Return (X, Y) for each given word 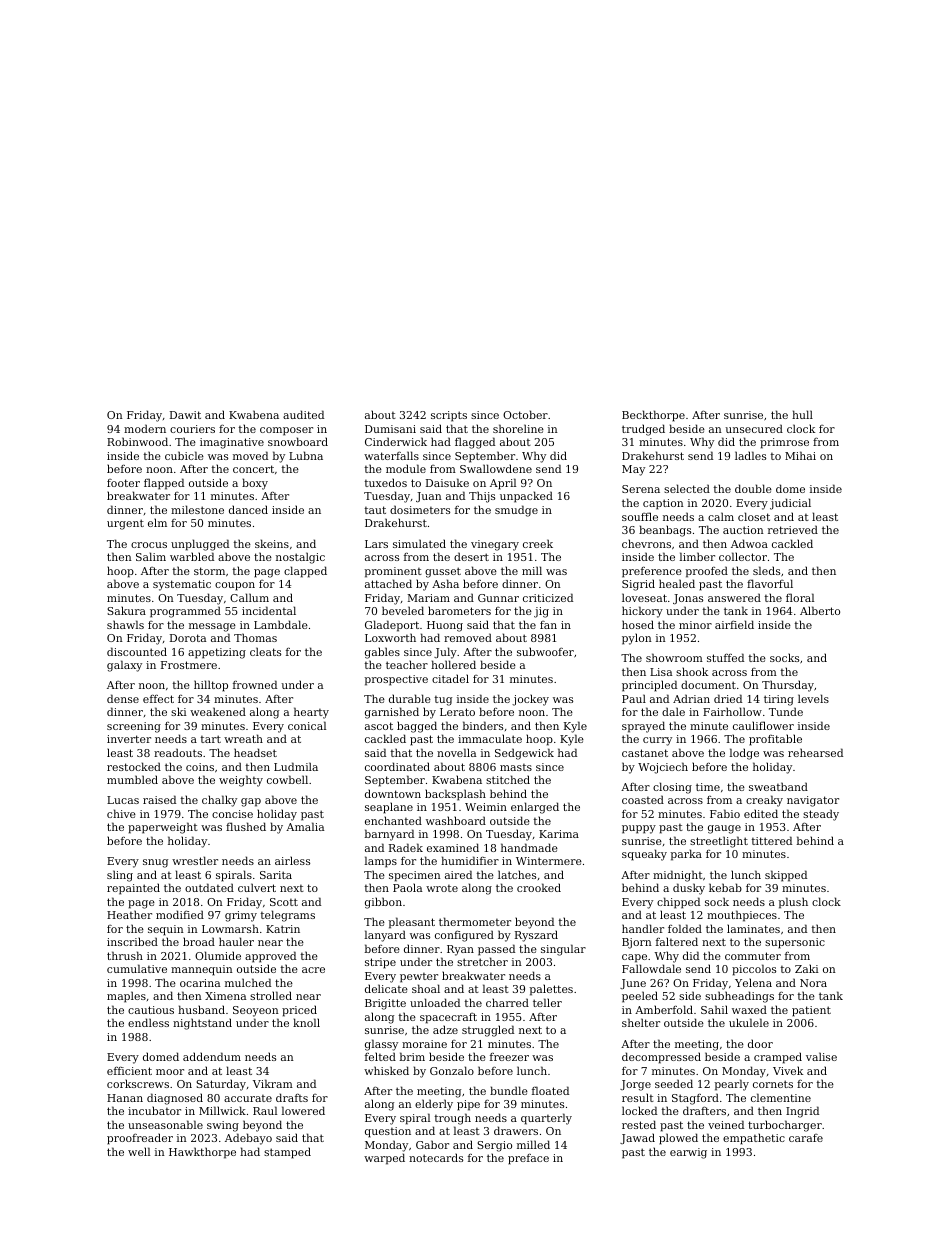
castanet (645, 753)
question (388, 1132)
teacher (407, 664)
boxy (255, 484)
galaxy (124, 666)
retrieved (793, 529)
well (139, 1151)
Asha (445, 583)
